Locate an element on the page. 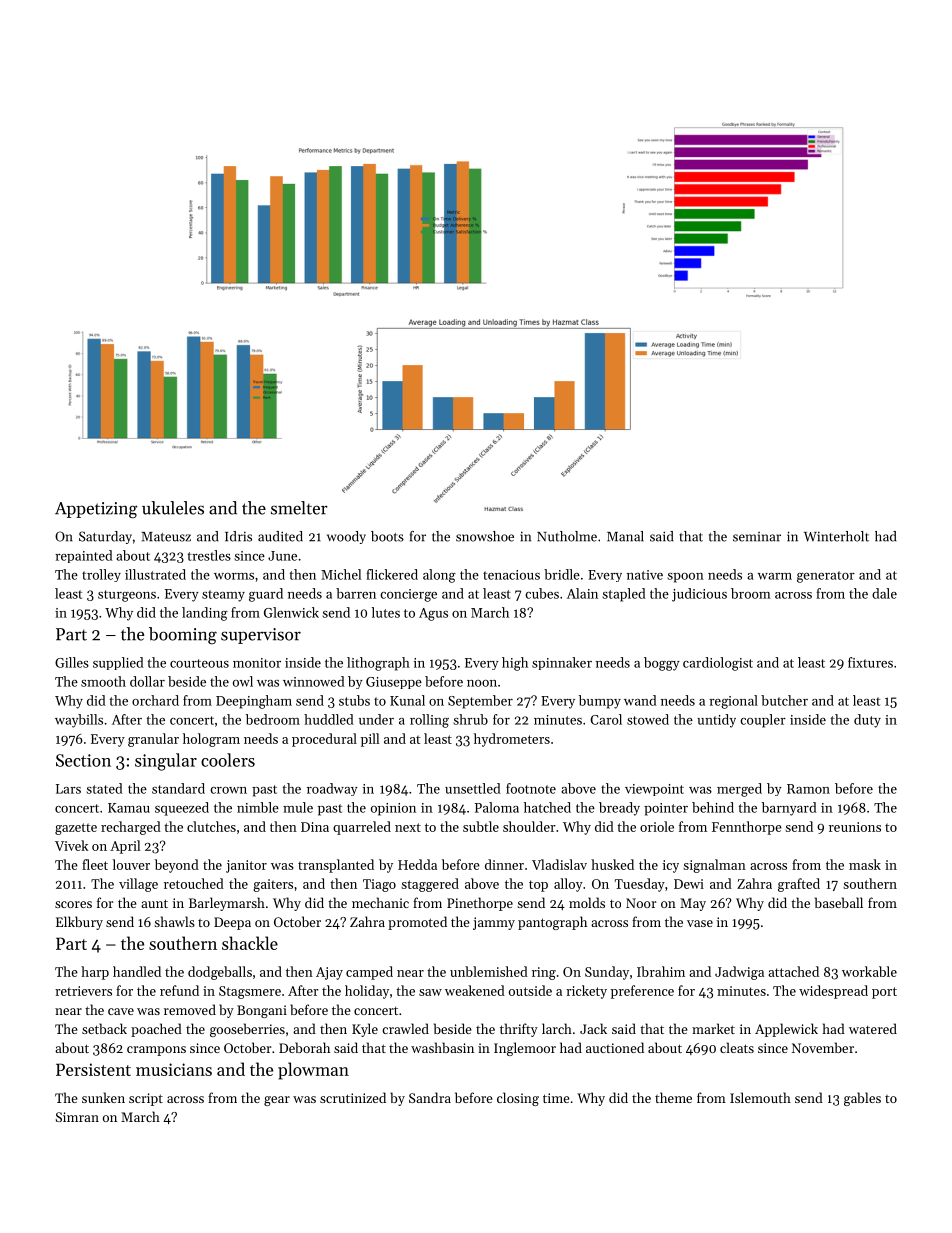 The image size is (952, 1233). fixtures is located at coordinates (870, 662).
